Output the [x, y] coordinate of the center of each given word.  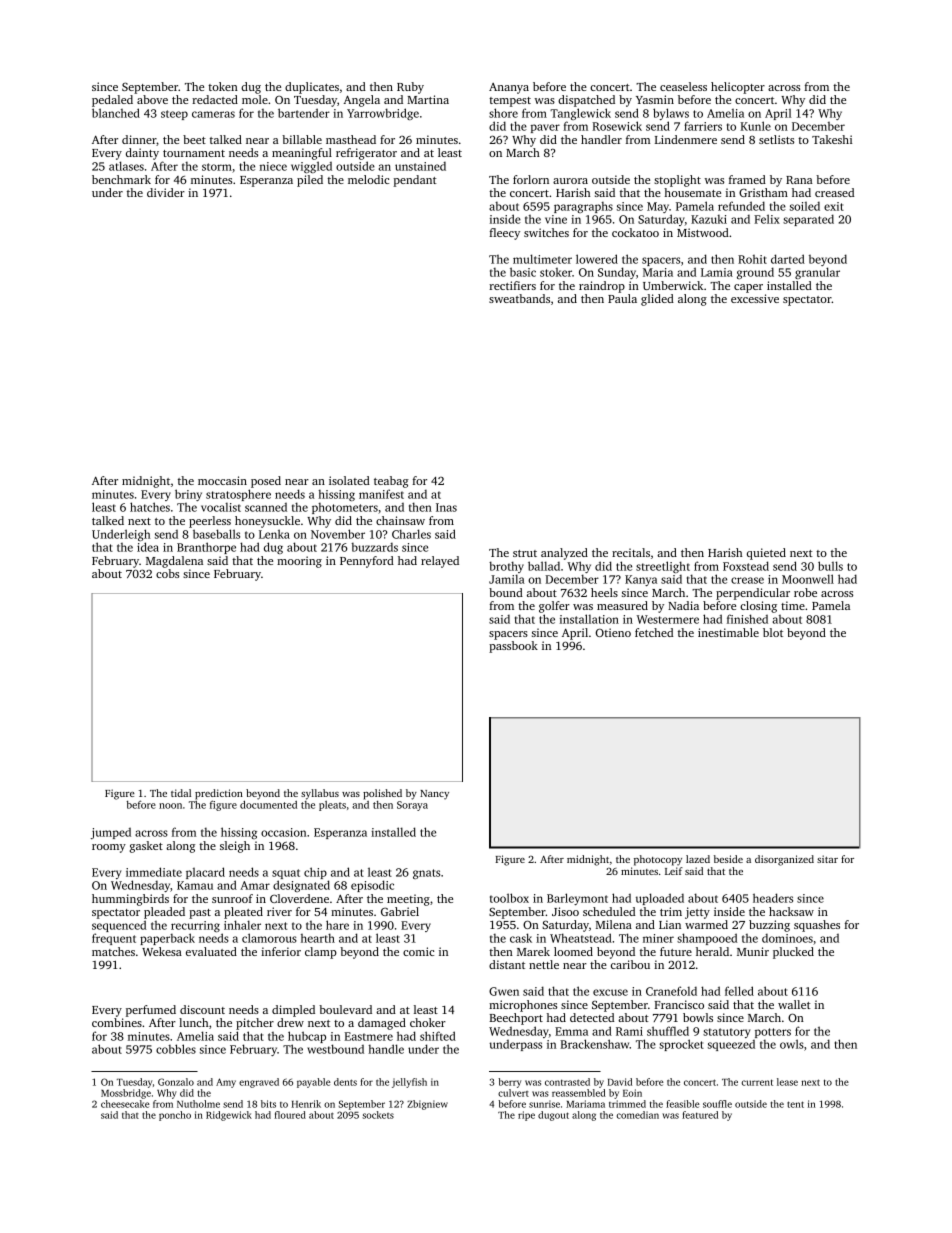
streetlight [663, 567]
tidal [181, 793]
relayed [440, 562]
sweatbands [519, 298]
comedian [638, 1115]
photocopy [658, 860]
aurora [570, 181]
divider [166, 192]
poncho [175, 1116]
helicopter [738, 88]
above [152, 99]
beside [728, 859]
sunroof [232, 898]
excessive [755, 298]
